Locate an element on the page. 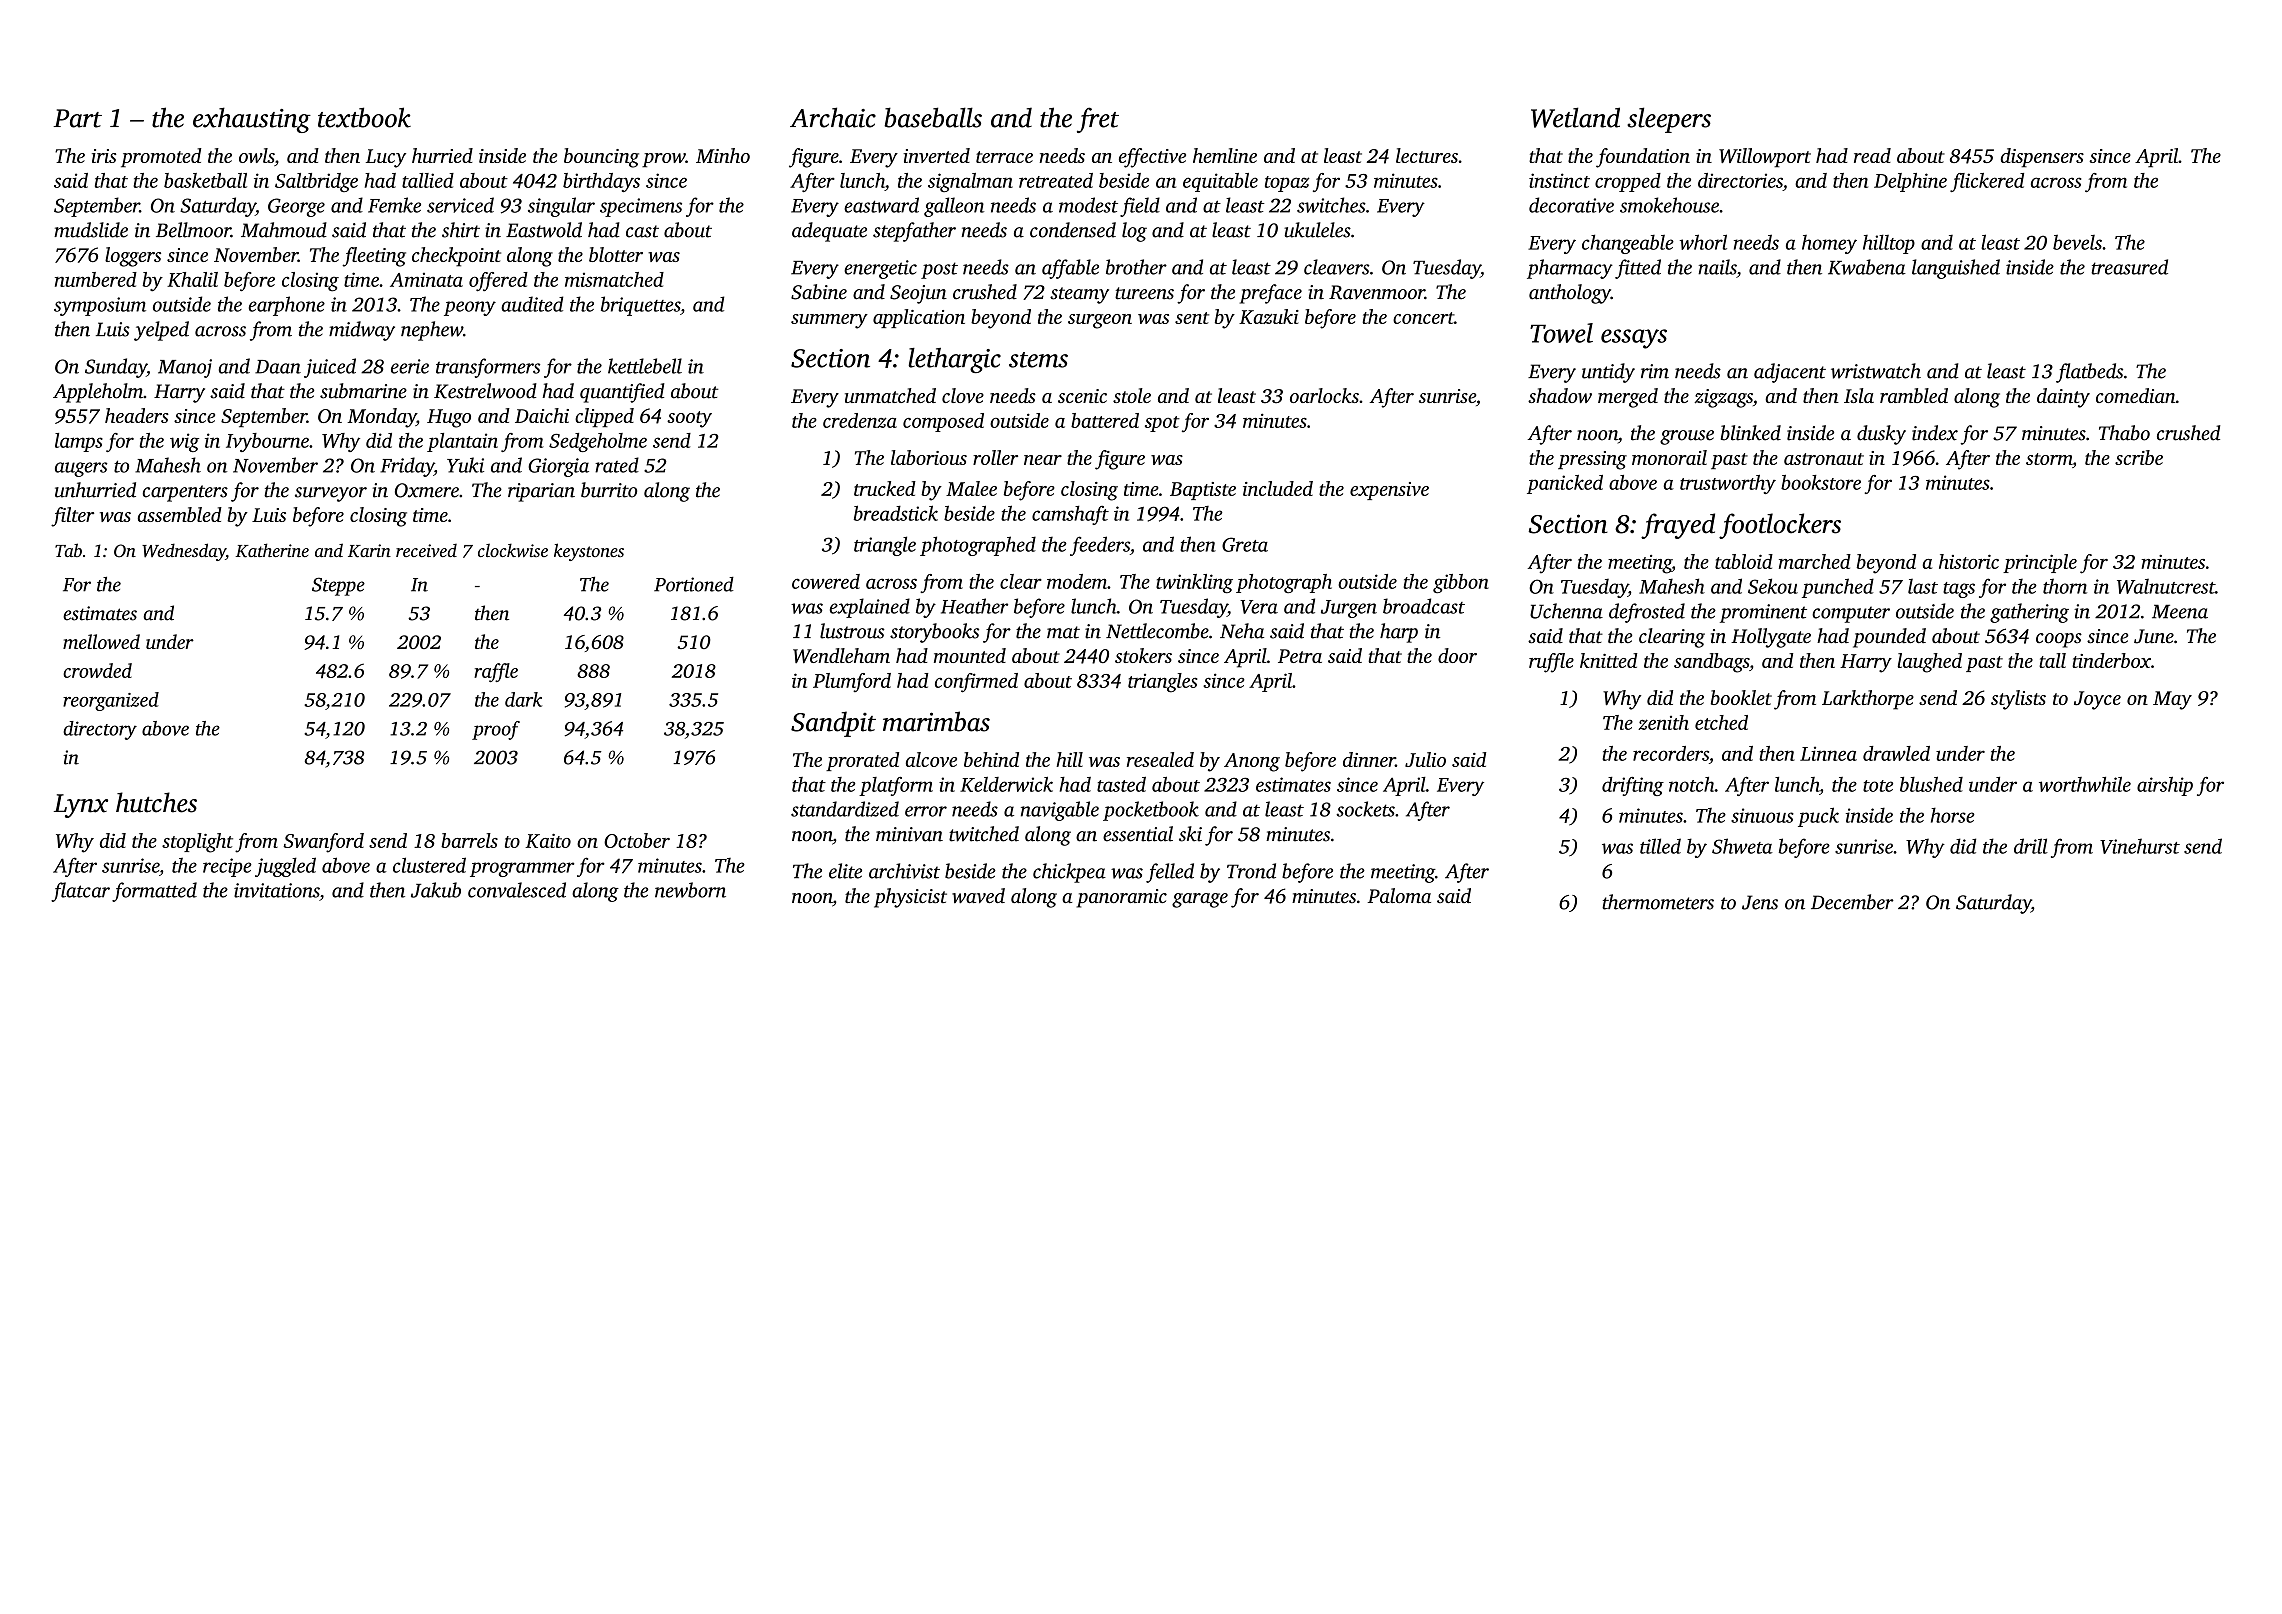  textbook is located at coordinates (364, 117).
